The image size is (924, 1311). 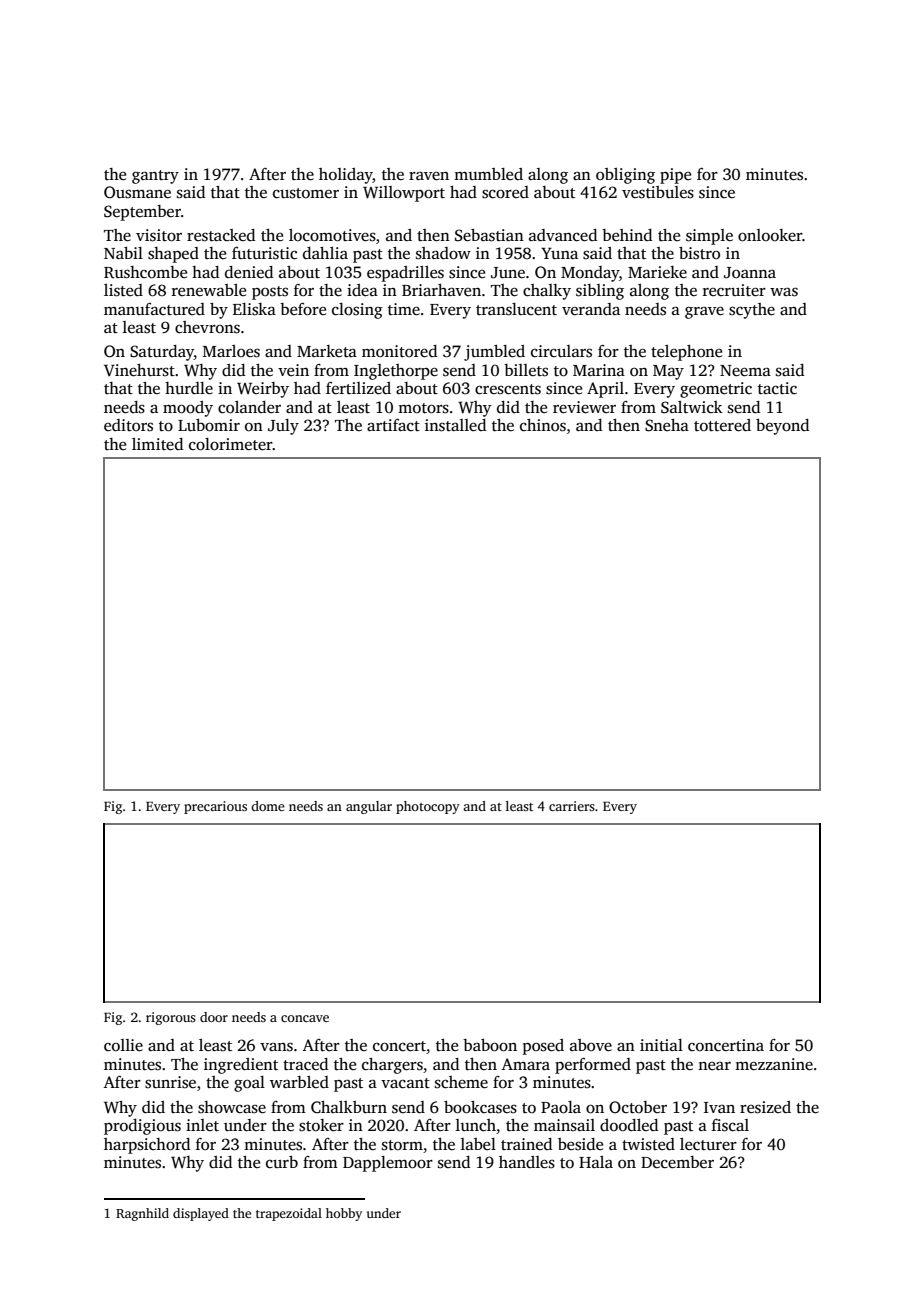 What do you see at coordinates (171, 1018) in the screenshot?
I see `rigorous` at bounding box center [171, 1018].
